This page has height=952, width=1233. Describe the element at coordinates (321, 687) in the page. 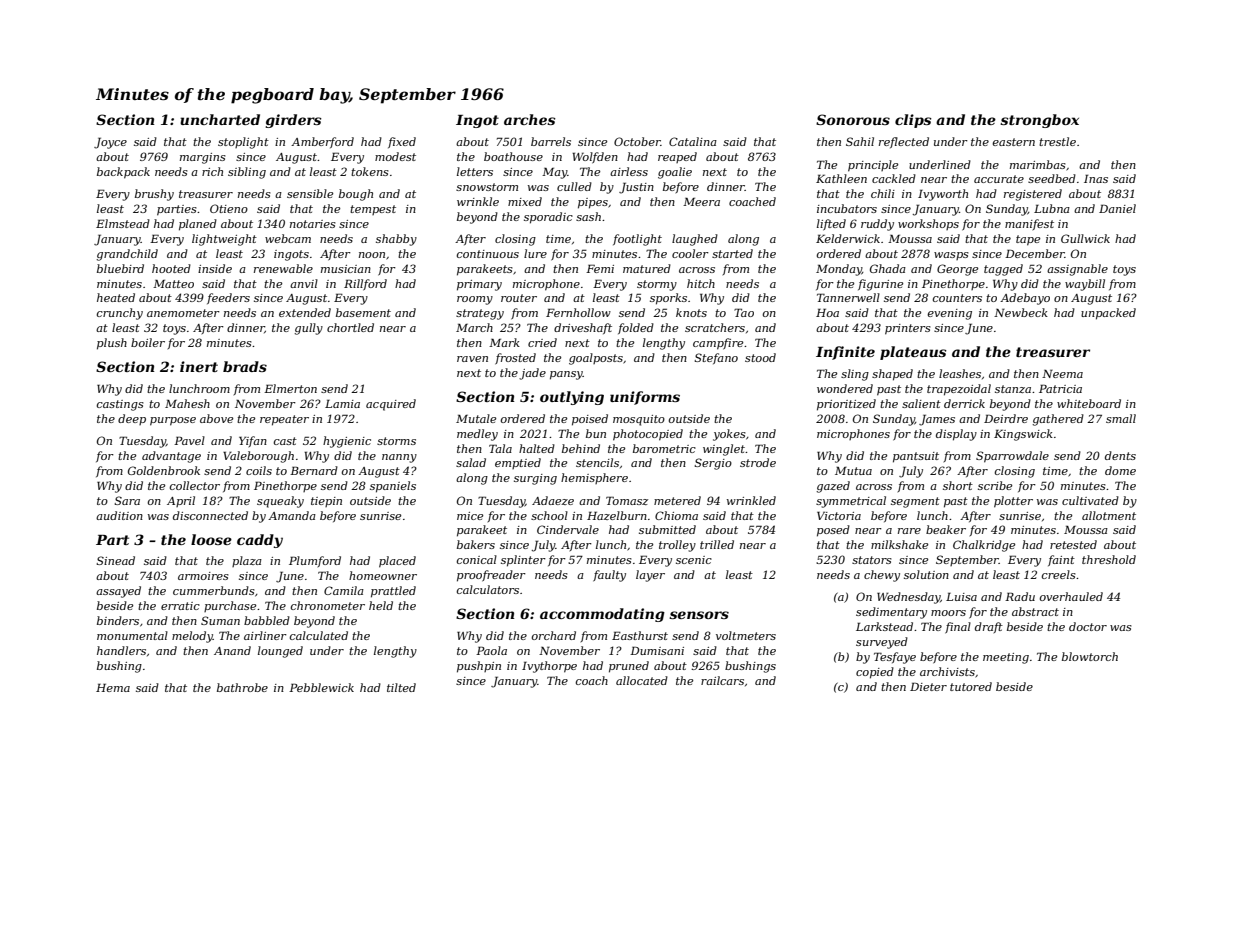

I see `Pebblewick` at that location.
